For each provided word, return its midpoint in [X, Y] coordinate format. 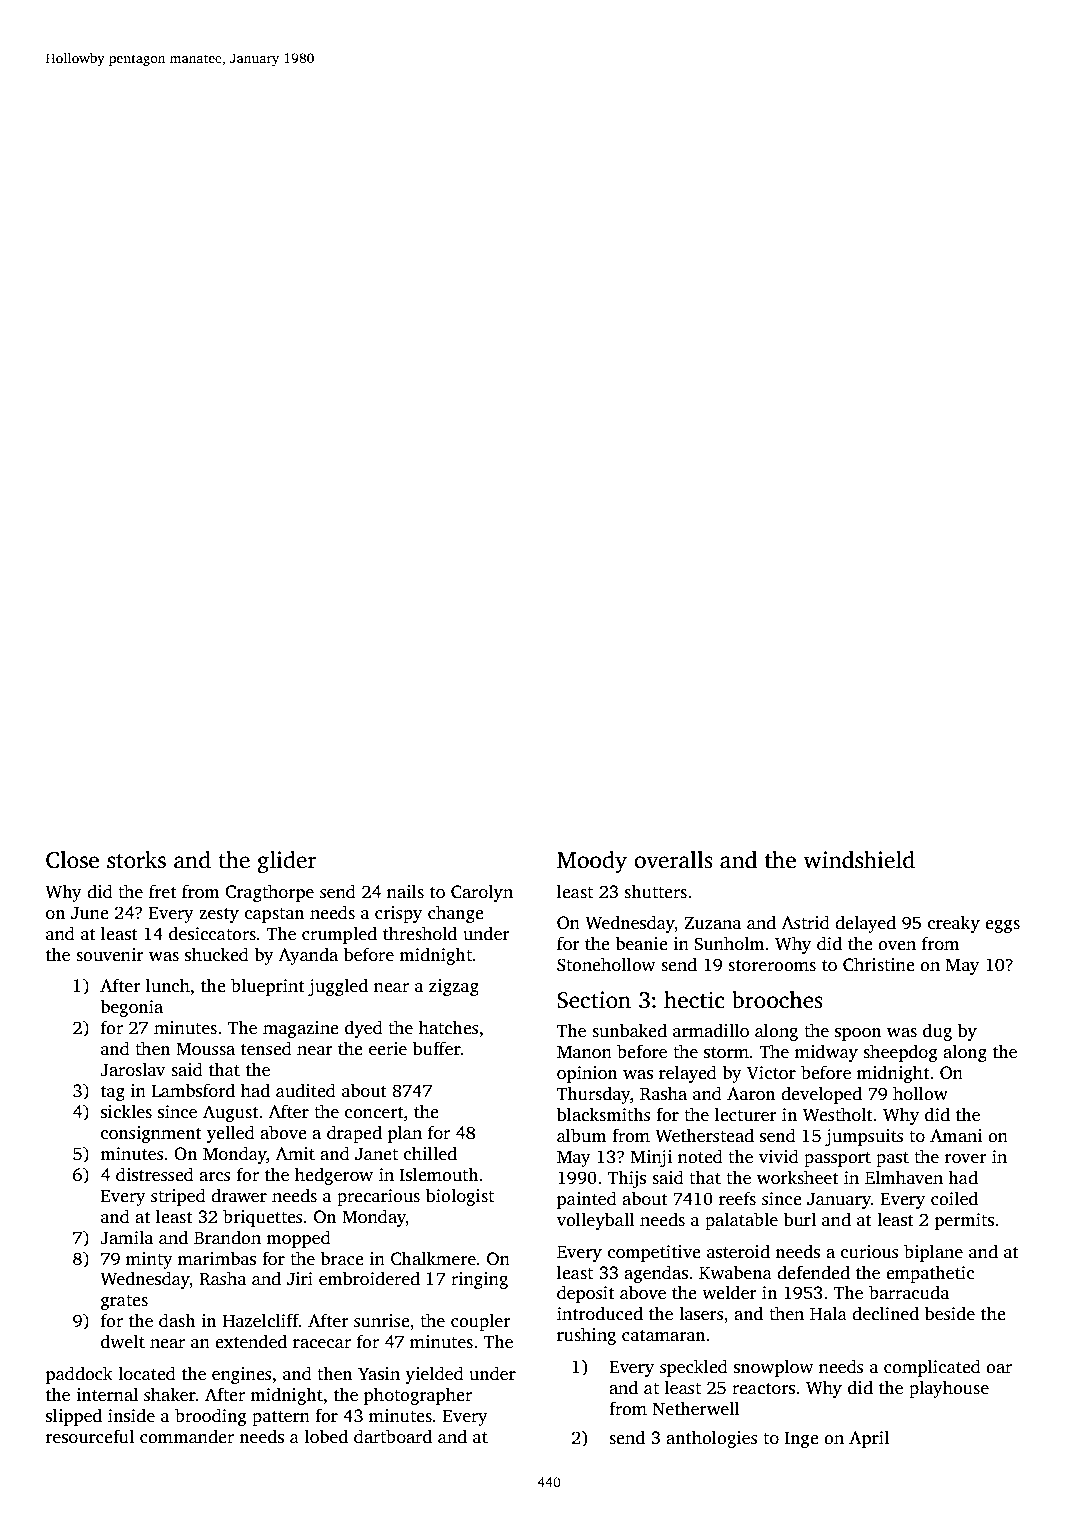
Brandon [227, 1237]
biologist [460, 1197]
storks [136, 860]
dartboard [393, 1436]
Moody [592, 862]
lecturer [746, 1114]
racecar [322, 1344]
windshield [859, 860]
